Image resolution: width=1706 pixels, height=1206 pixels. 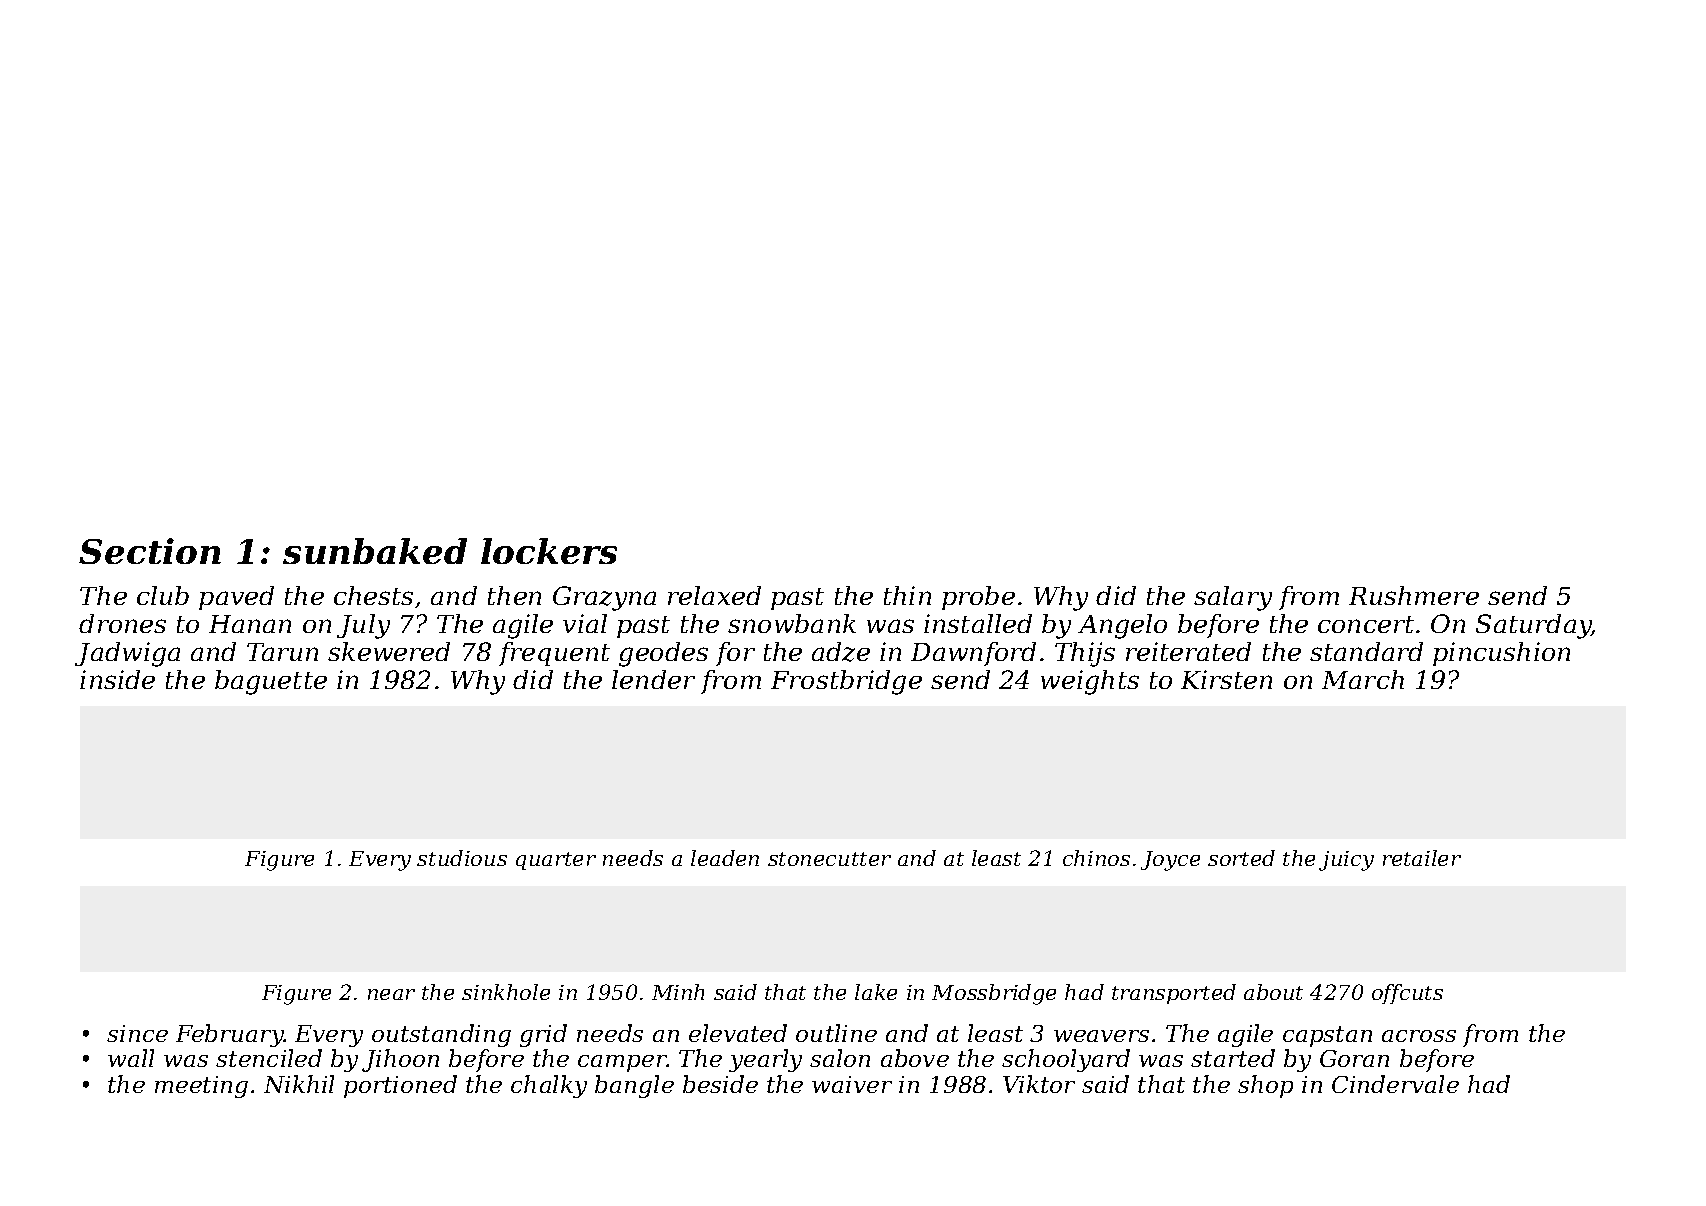 What do you see at coordinates (1346, 861) in the screenshot?
I see `juicy` at bounding box center [1346, 861].
